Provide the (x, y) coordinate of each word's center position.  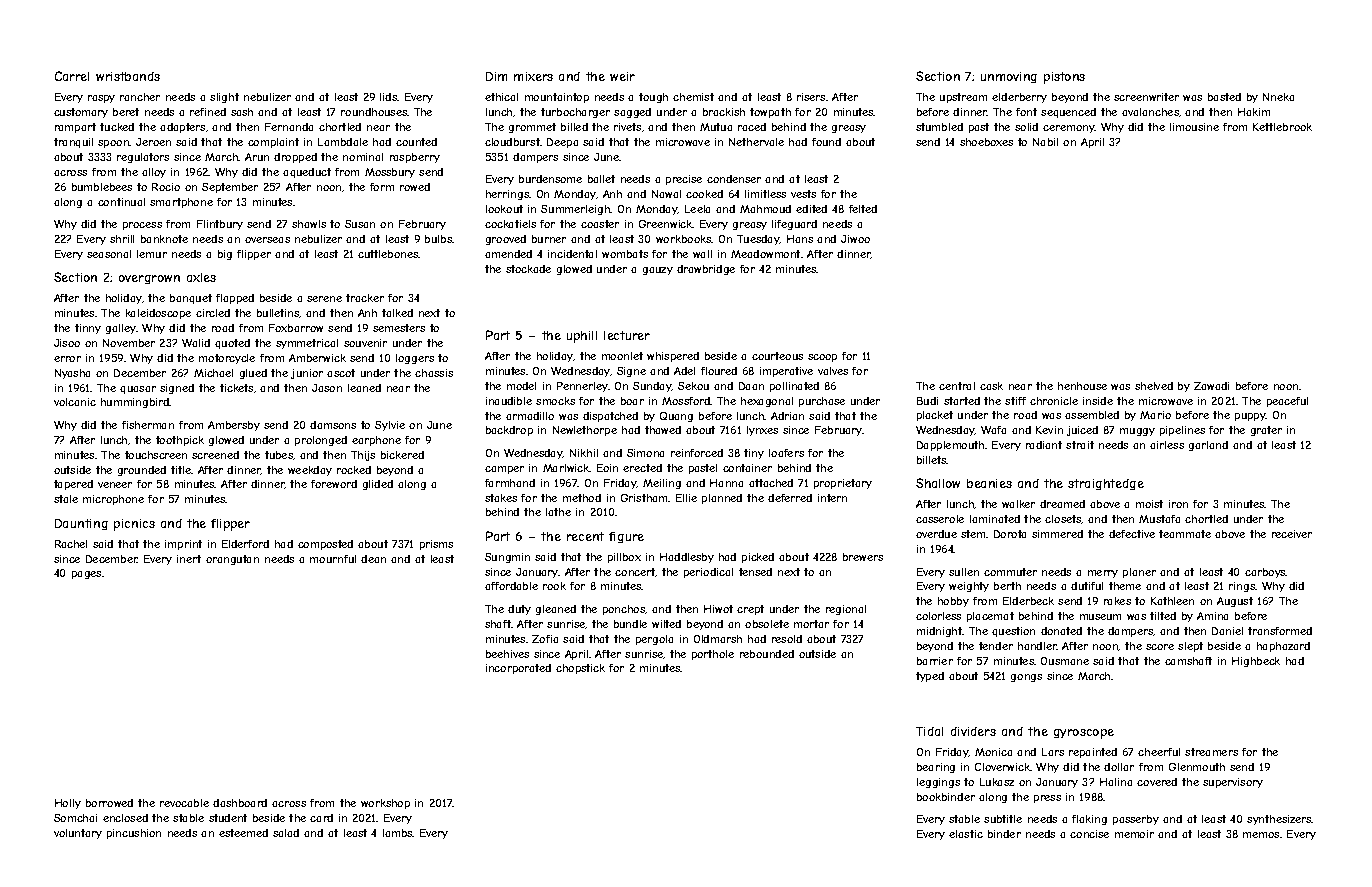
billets (932, 460)
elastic (966, 834)
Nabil (1045, 142)
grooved (506, 240)
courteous (777, 356)
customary (81, 113)
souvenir (365, 343)
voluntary (78, 834)
